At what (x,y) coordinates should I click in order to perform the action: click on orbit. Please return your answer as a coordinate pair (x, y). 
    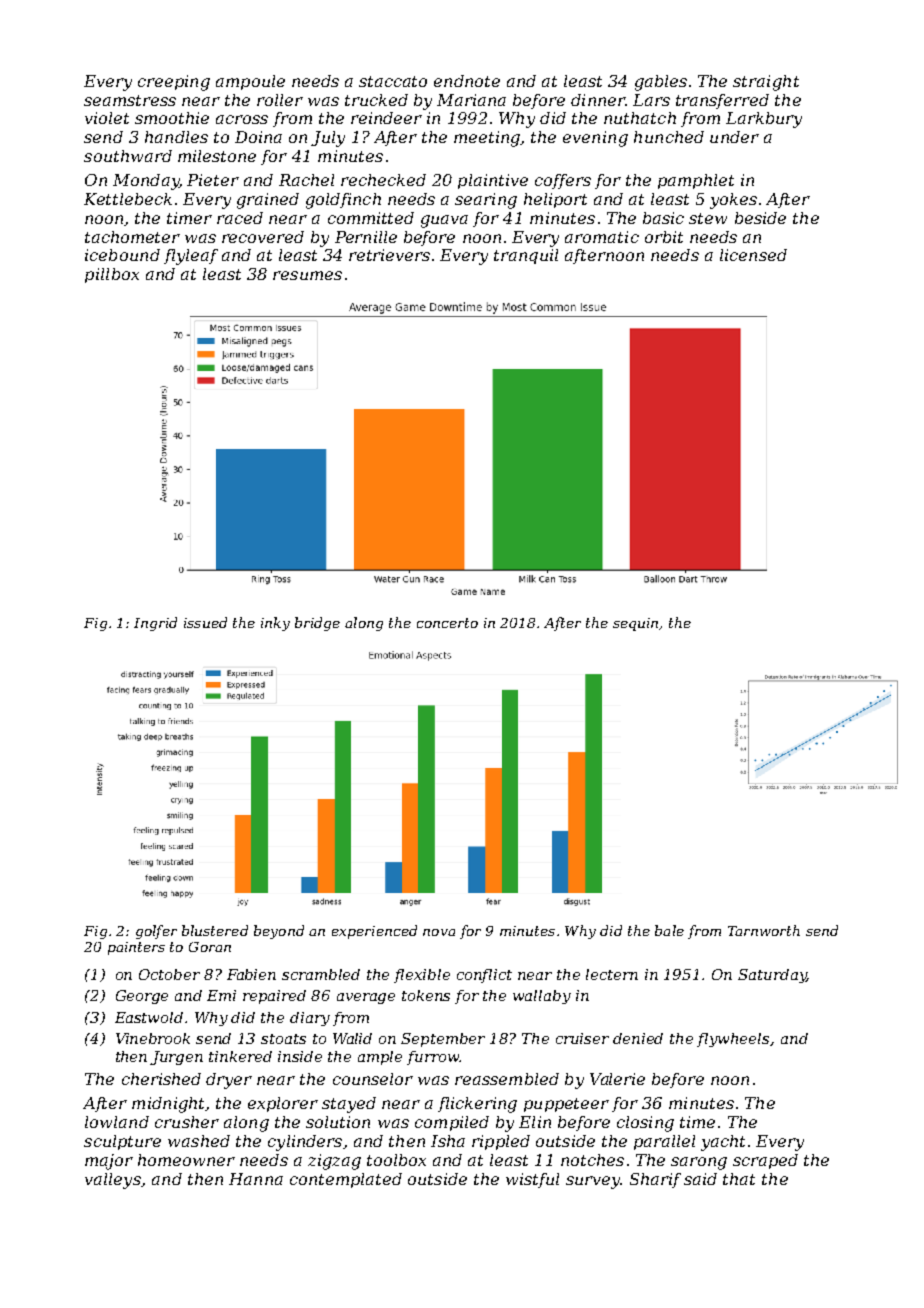
    Looking at the image, I should click on (664, 237).
